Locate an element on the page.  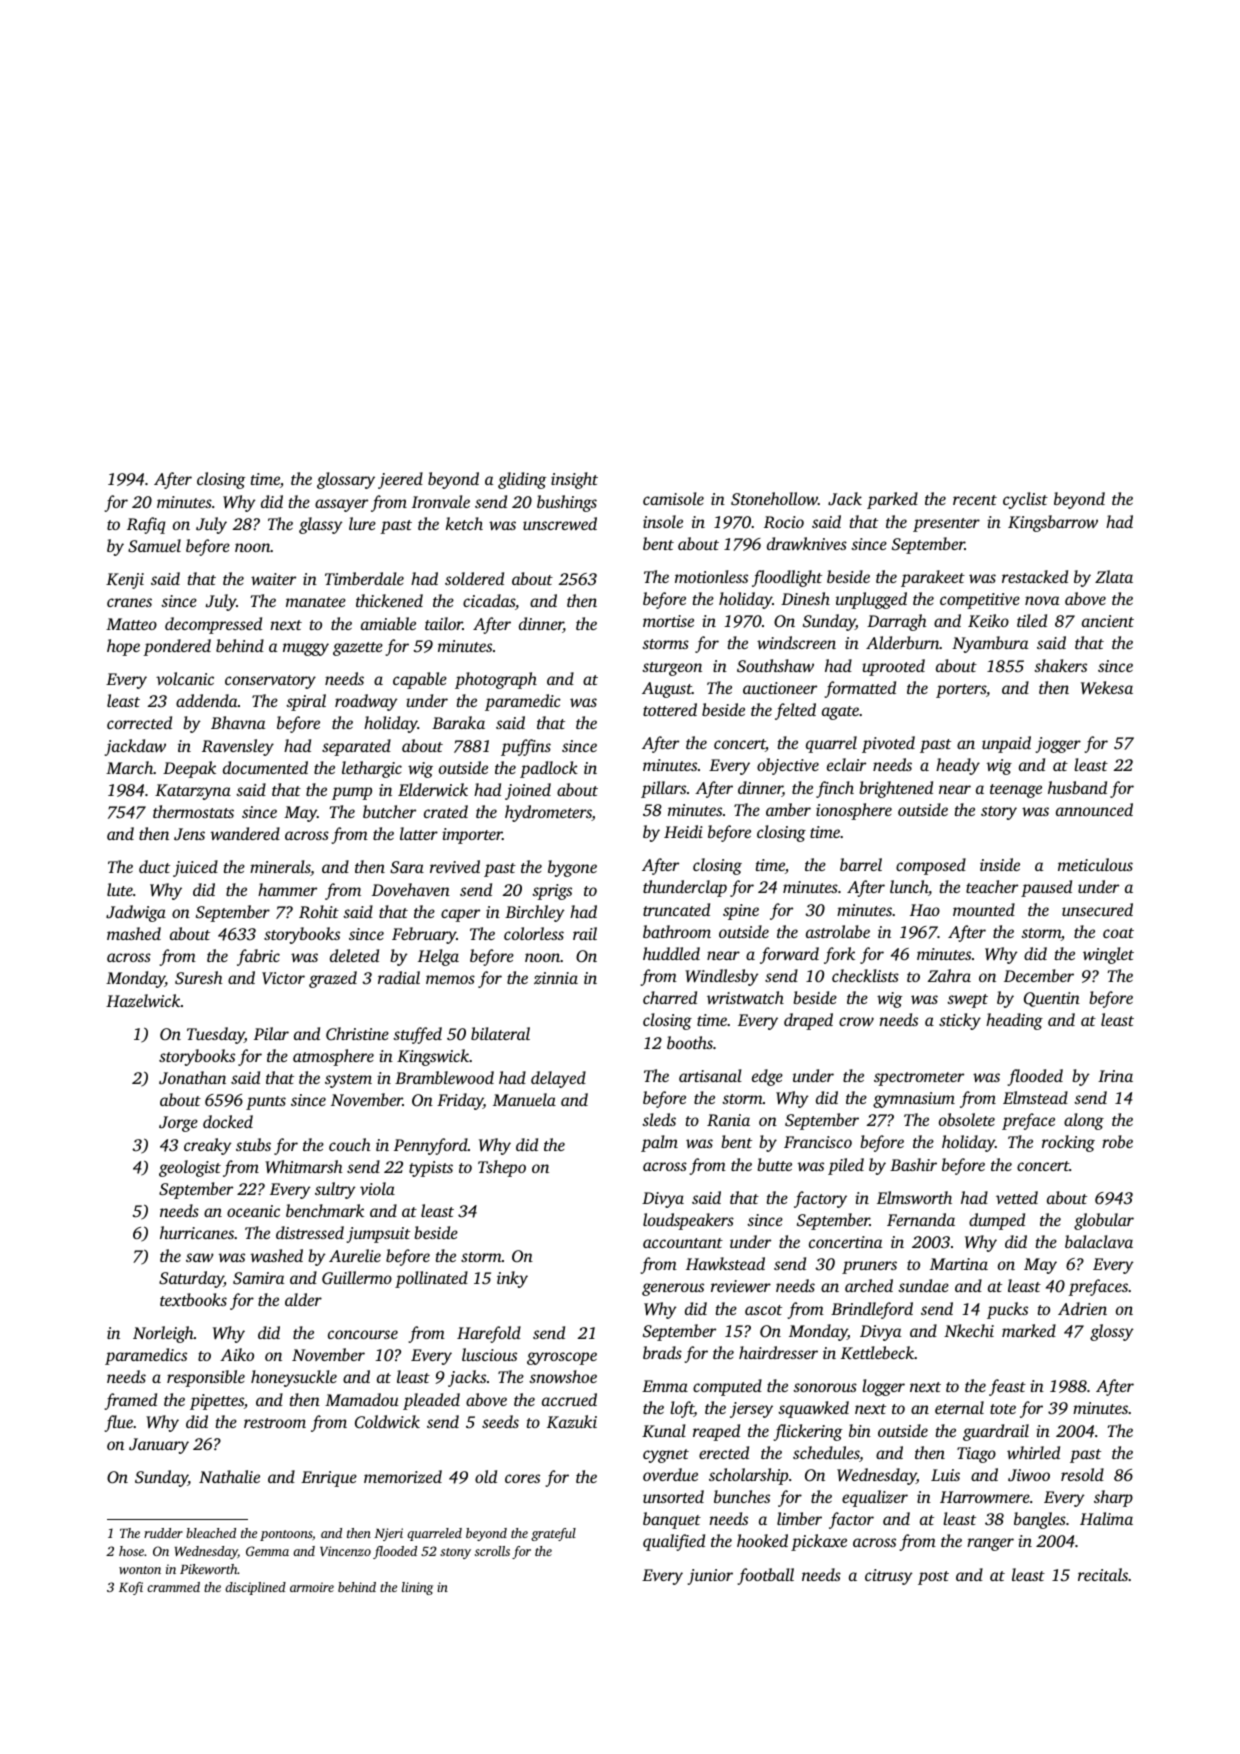
recent is located at coordinates (975, 500).
